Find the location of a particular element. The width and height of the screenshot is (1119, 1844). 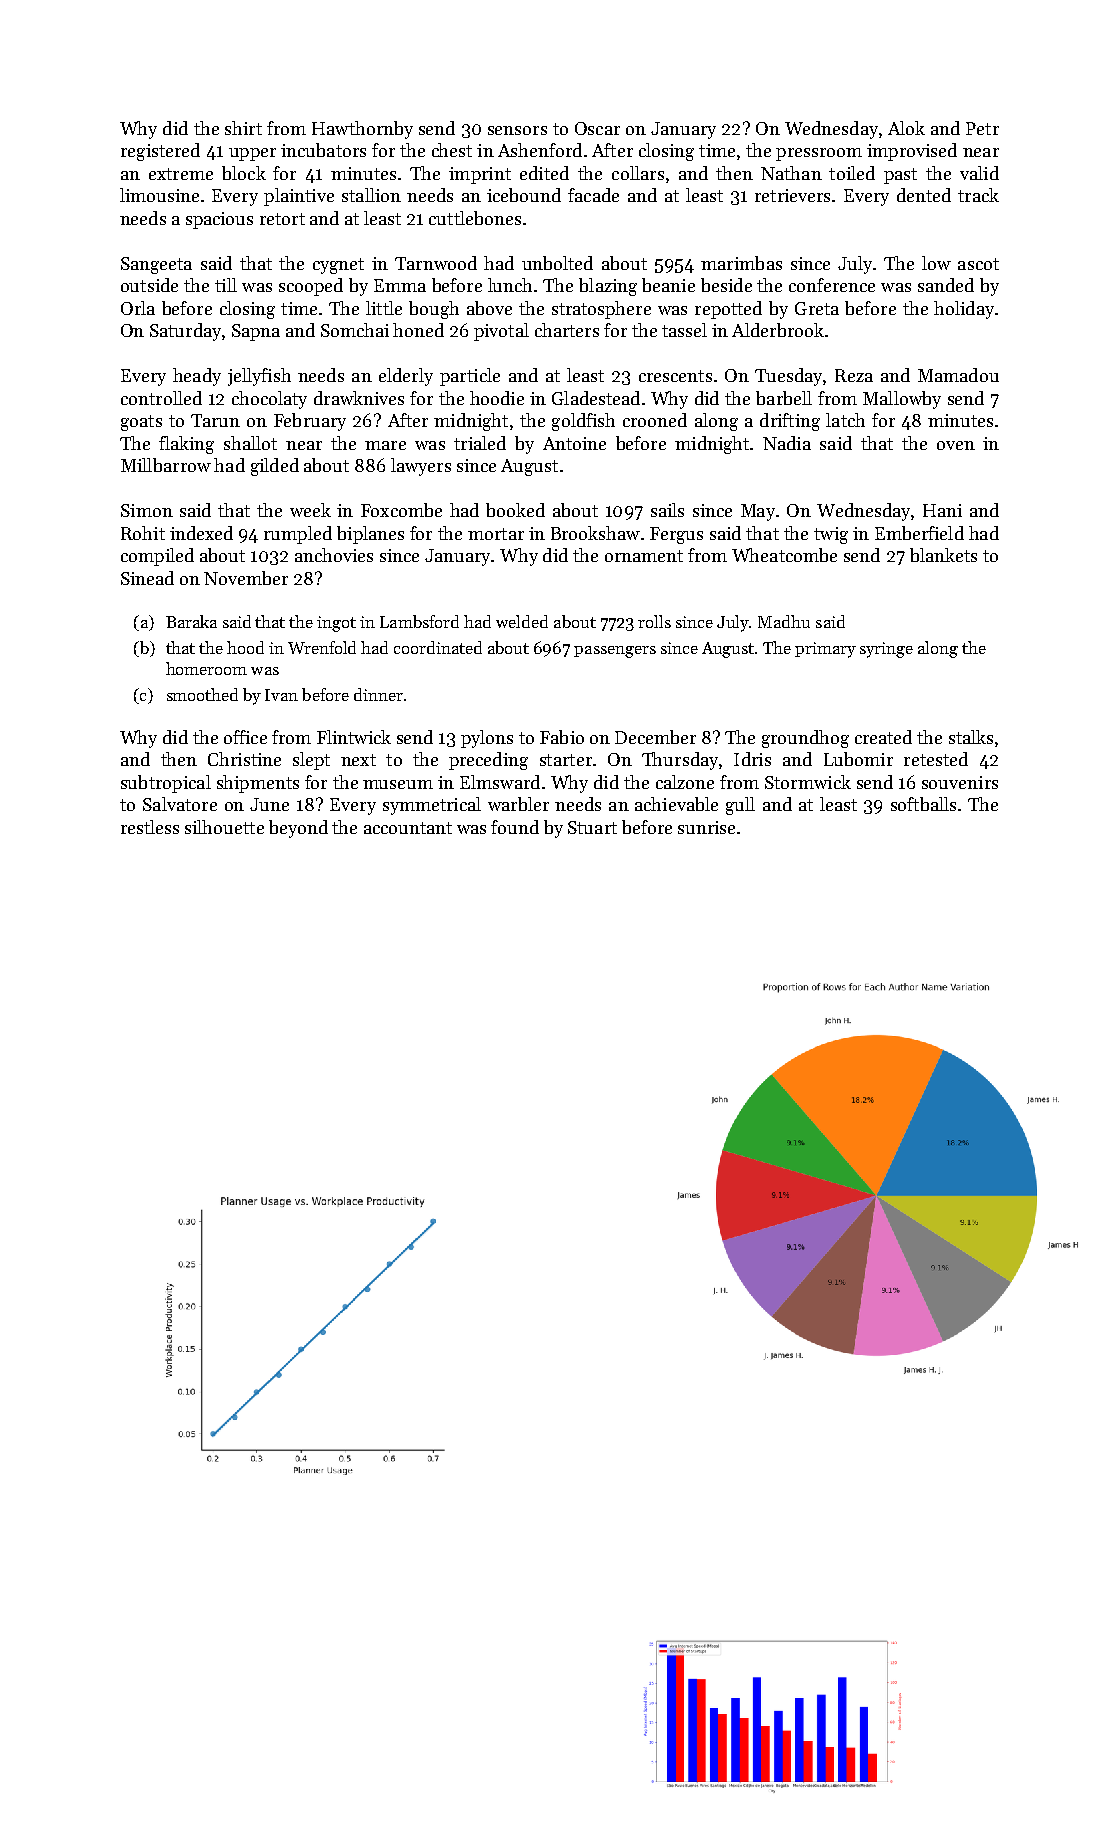

collars is located at coordinates (638, 173).
